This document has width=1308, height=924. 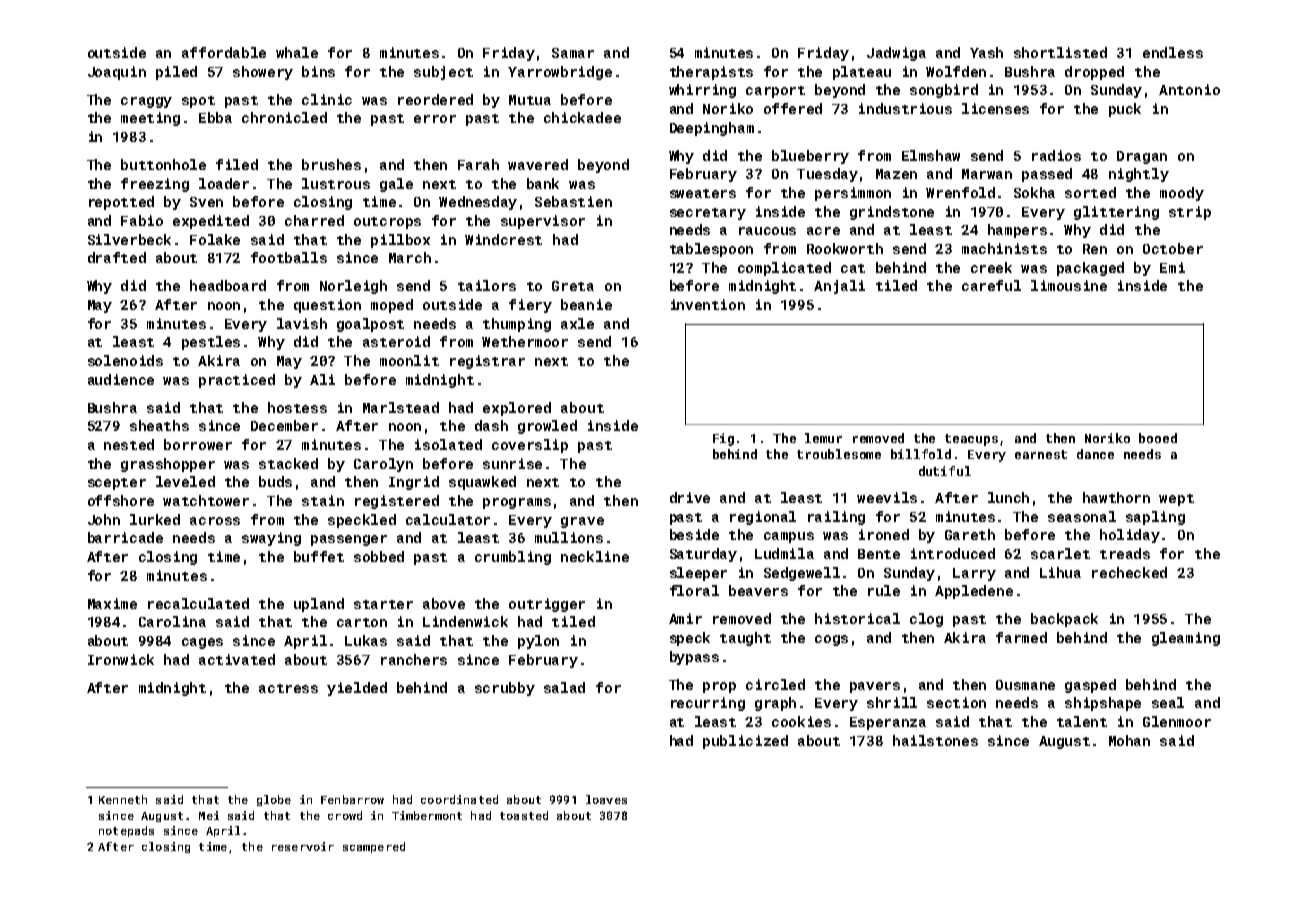 I want to click on Appledene, so click(x=974, y=592).
